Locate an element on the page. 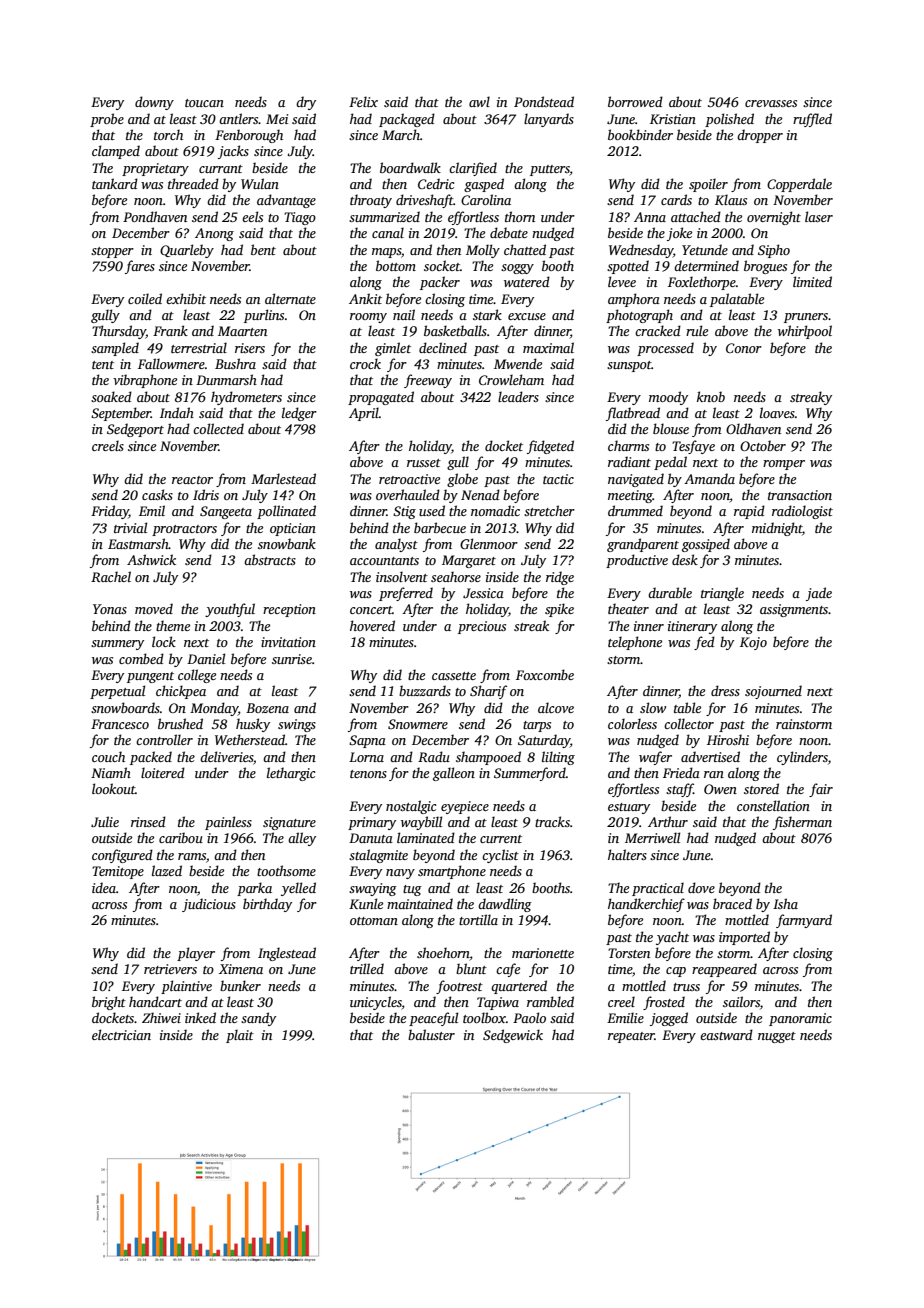  Summerford is located at coordinates (530, 774).
